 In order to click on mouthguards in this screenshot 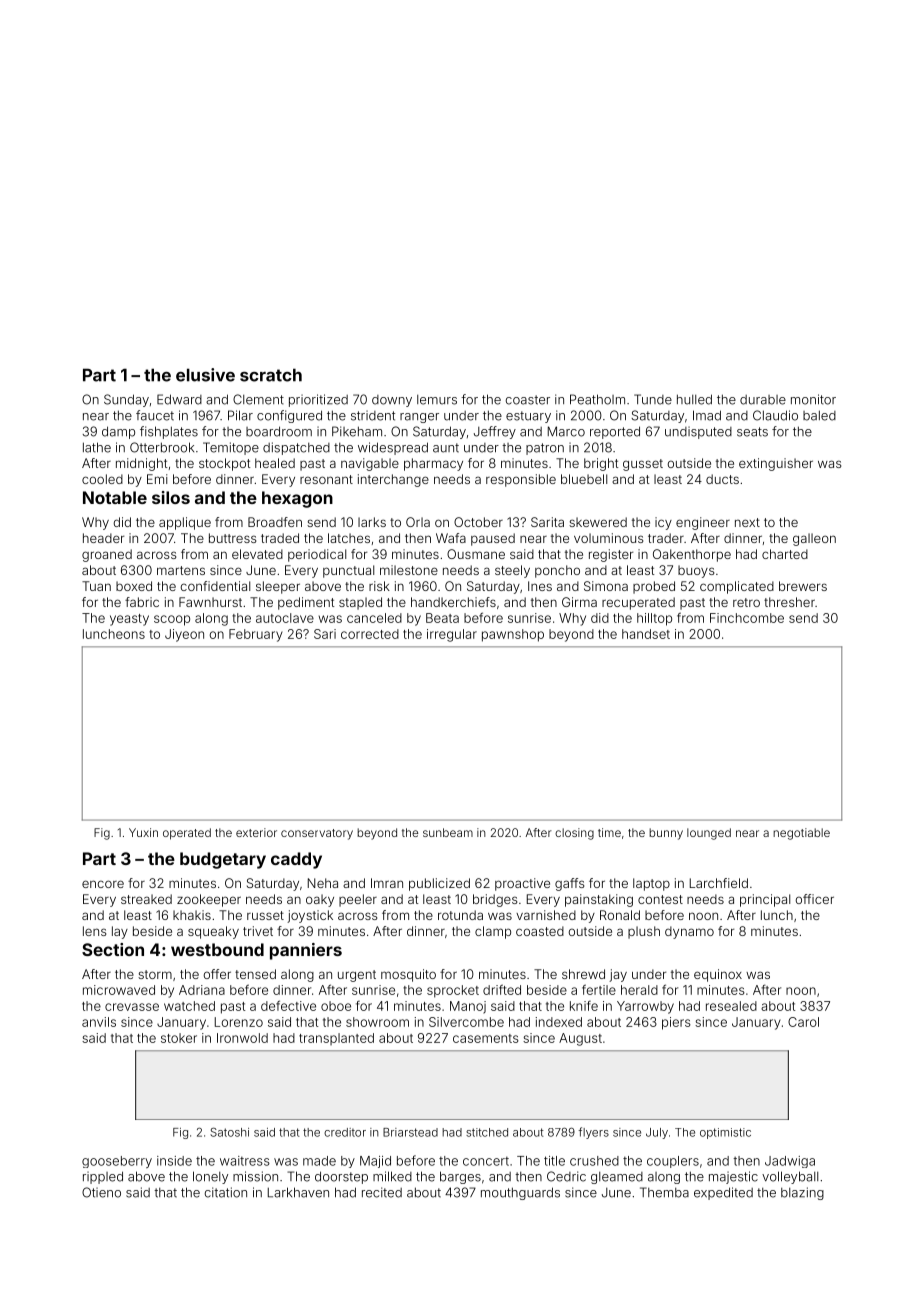, I will do `click(520, 1193)`.
